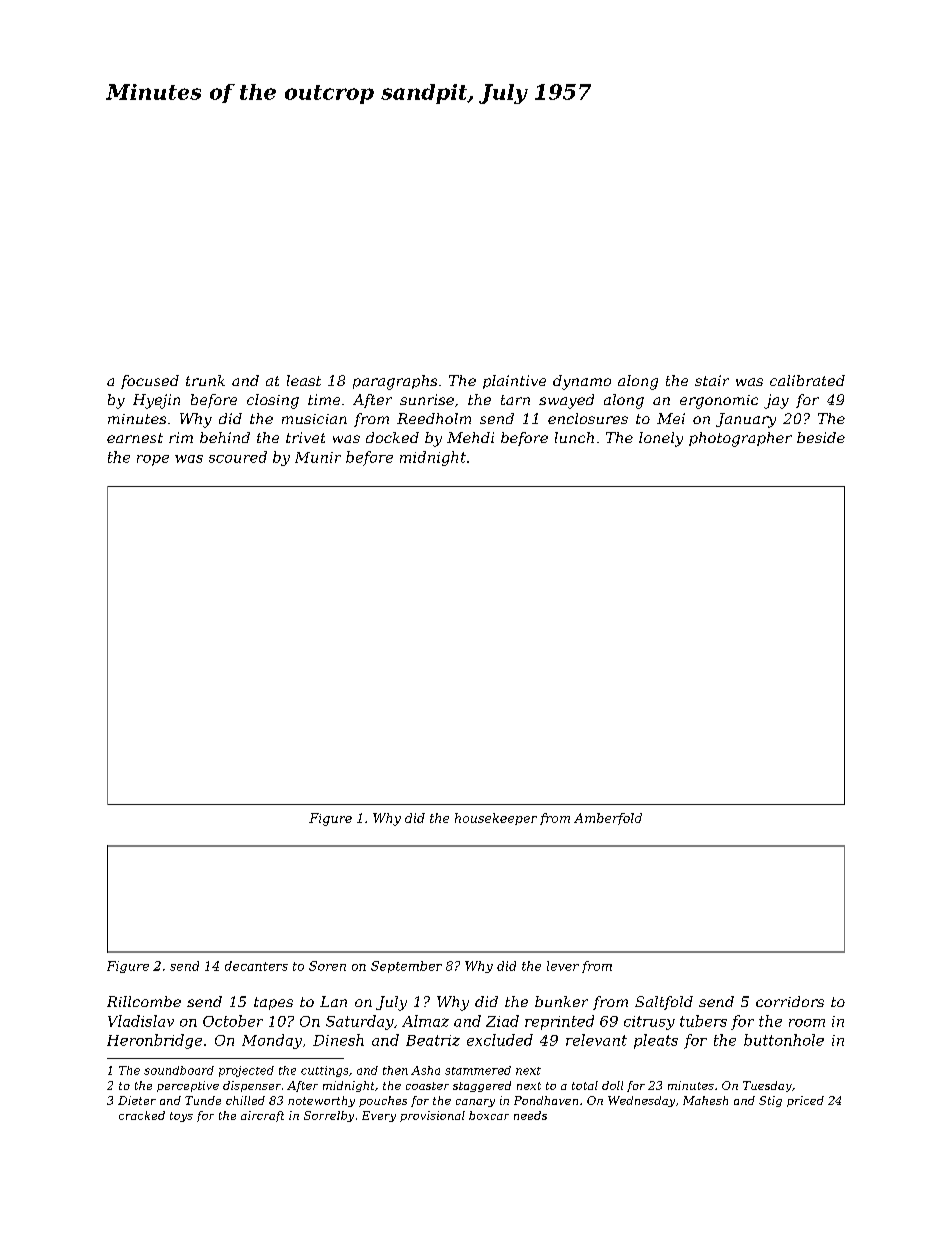  Describe the element at coordinates (790, 1001) in the screenshot. I see `corridors` at that location.
